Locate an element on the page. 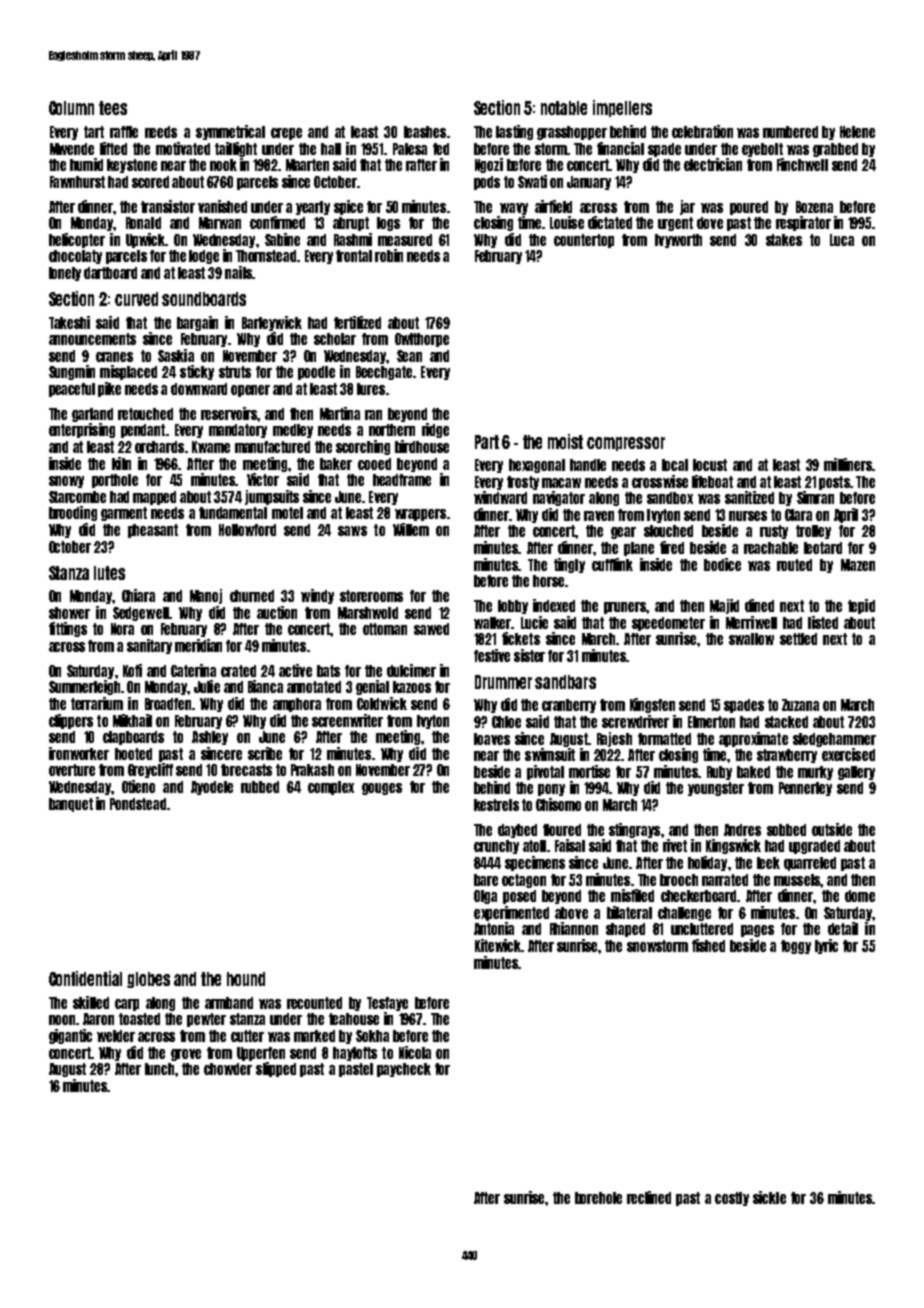 This document has width=924, height=1308. northern is located at coordinates (392, 430).
